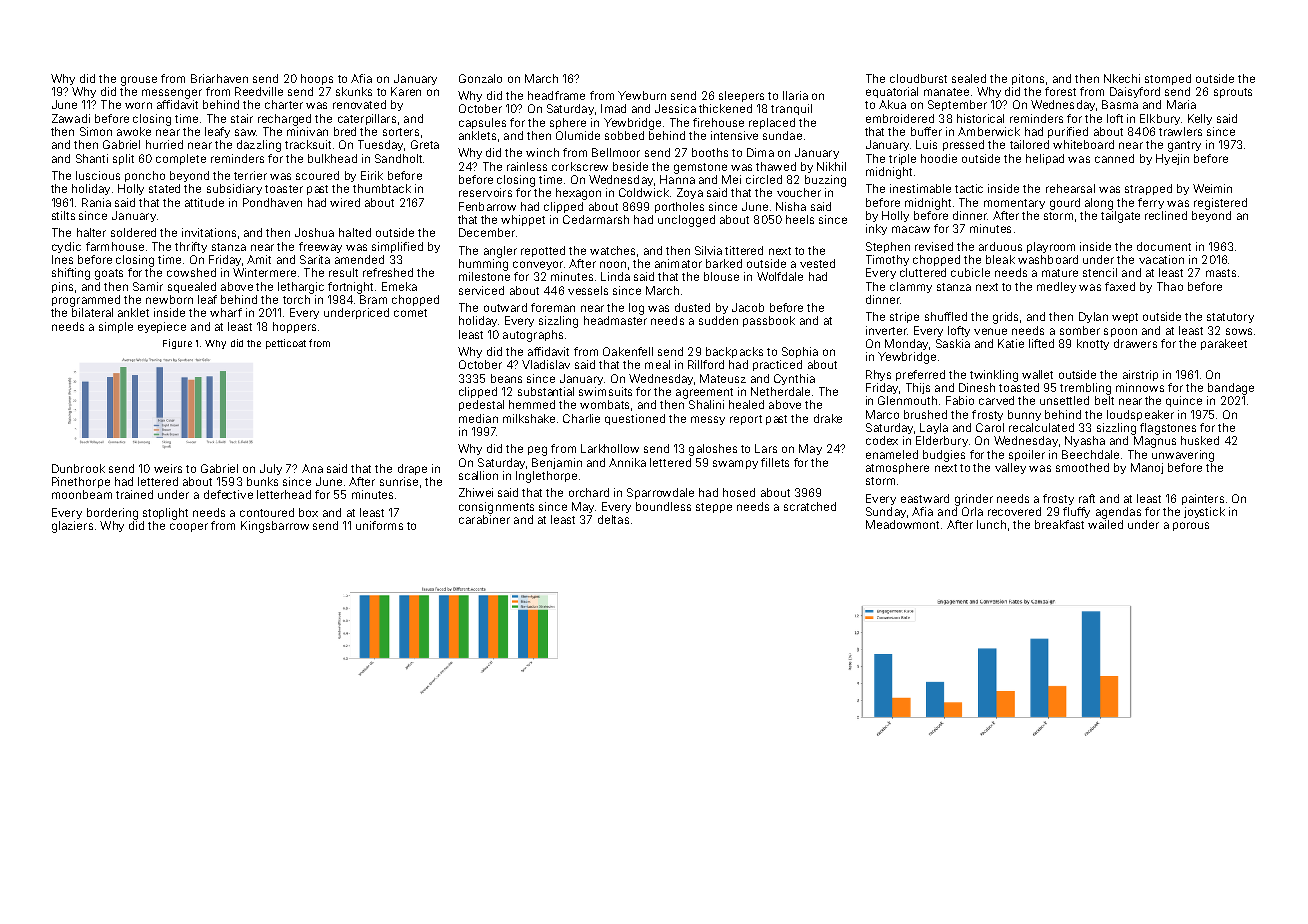 The image size is (1308, 924). I want to click on stencil, so click(1100, 272).
